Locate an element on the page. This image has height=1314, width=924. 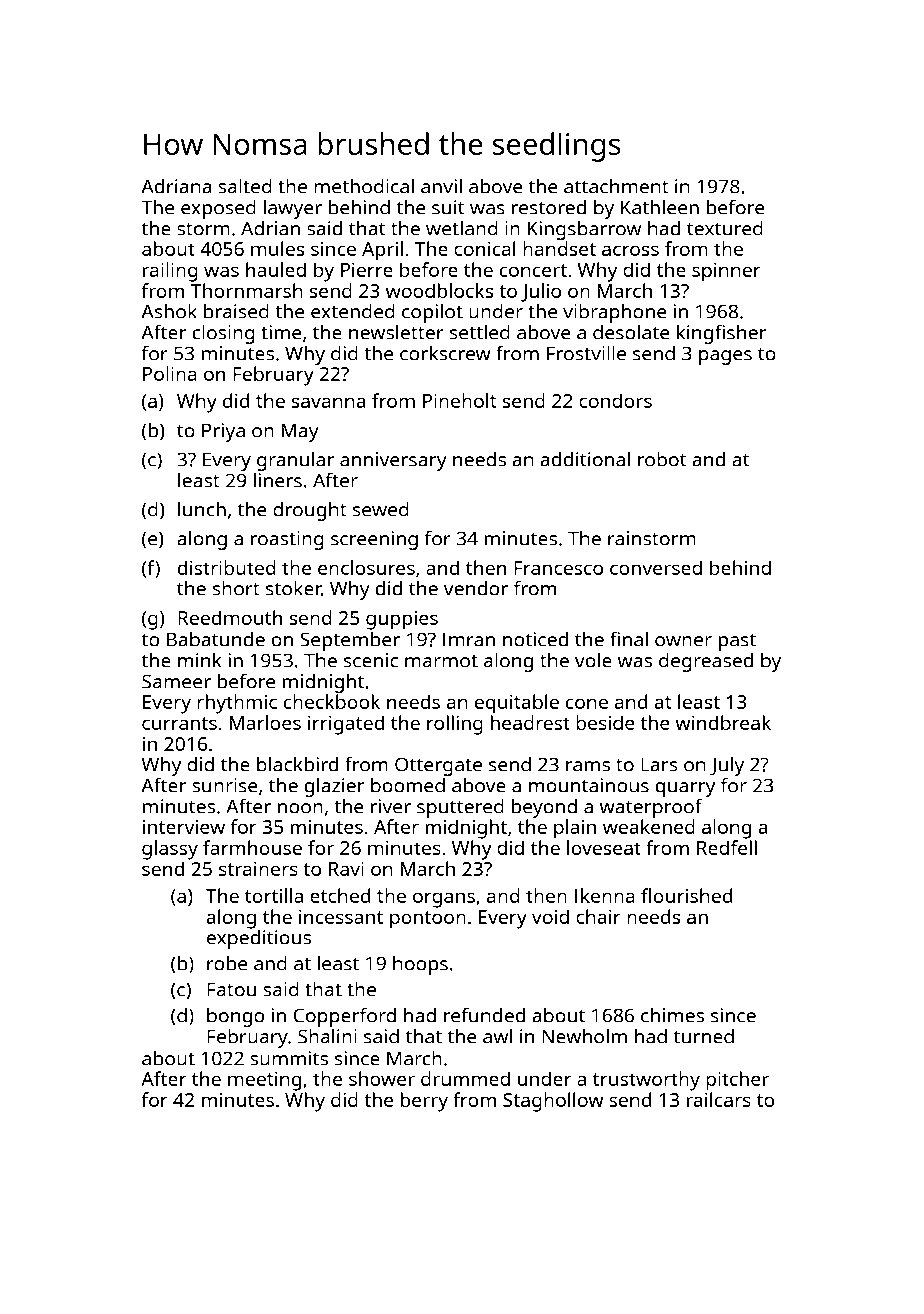
lawyer is located at coordinates (293, 209).
